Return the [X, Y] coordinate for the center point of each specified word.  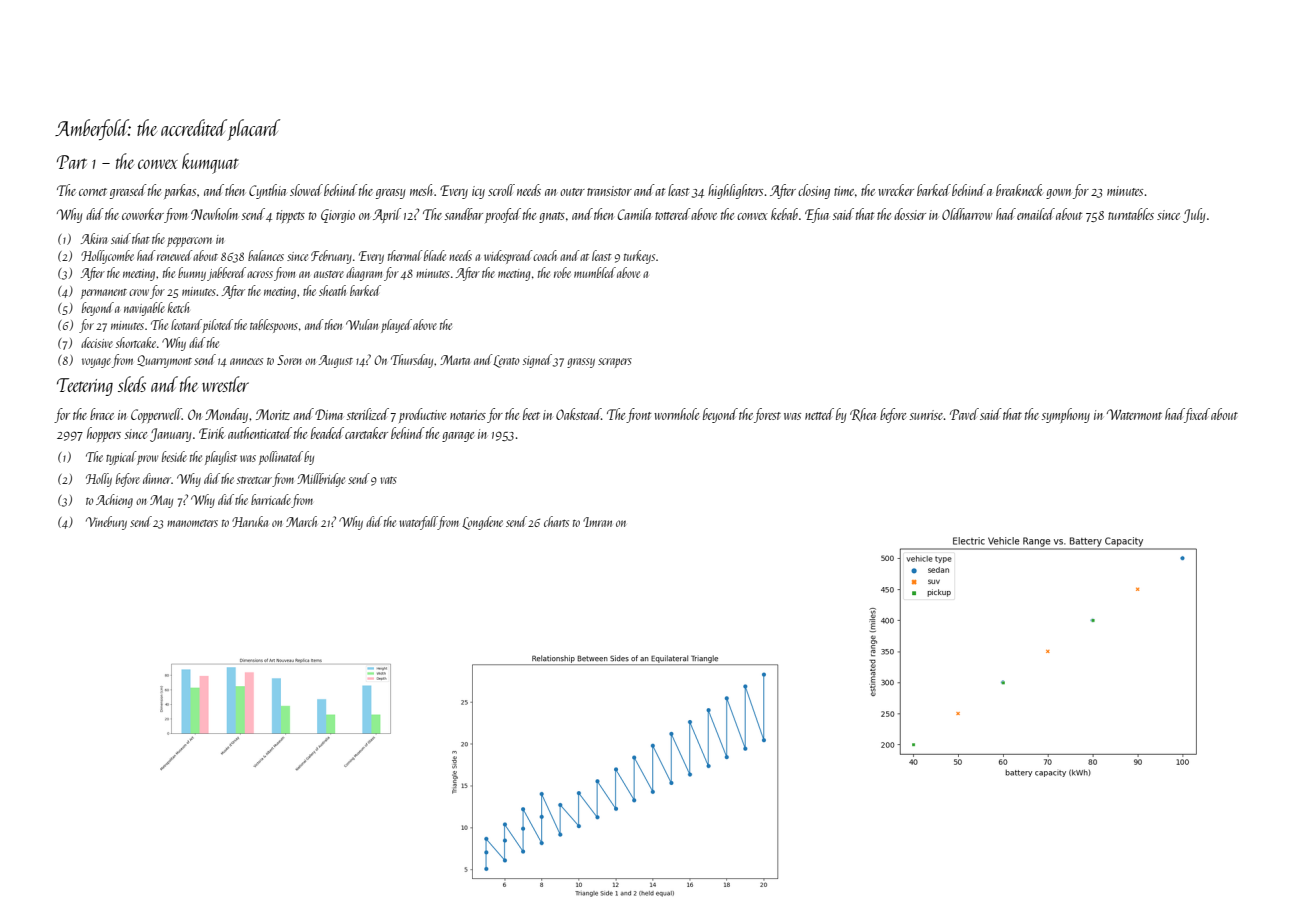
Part [72, 162]
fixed [1197, 415]
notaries [468, 415]
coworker [143, 214]
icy [478, 192]
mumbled [595, 272]
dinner [157, 478]
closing [814, 191]
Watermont [1134, 414]
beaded [327, 433]
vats [388, 480]
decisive [97, 342]
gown [1058, 194]
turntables [1131, 214]
